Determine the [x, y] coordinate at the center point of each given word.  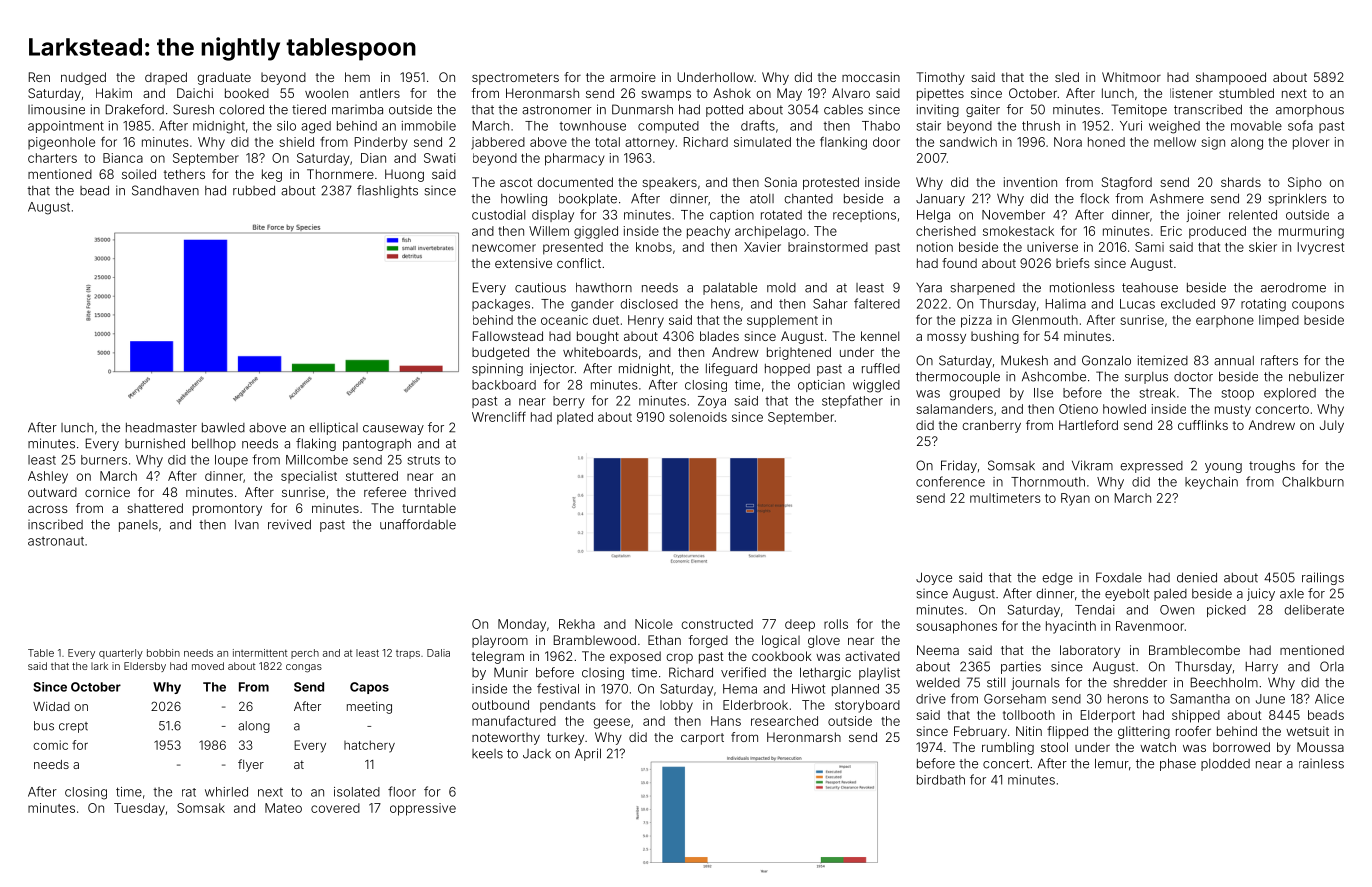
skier [1263, 247]
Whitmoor [1131, 77]
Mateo [283, 808]
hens [725, 304]
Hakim [114, 93]
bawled [223, 428]
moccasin [871, 77]
